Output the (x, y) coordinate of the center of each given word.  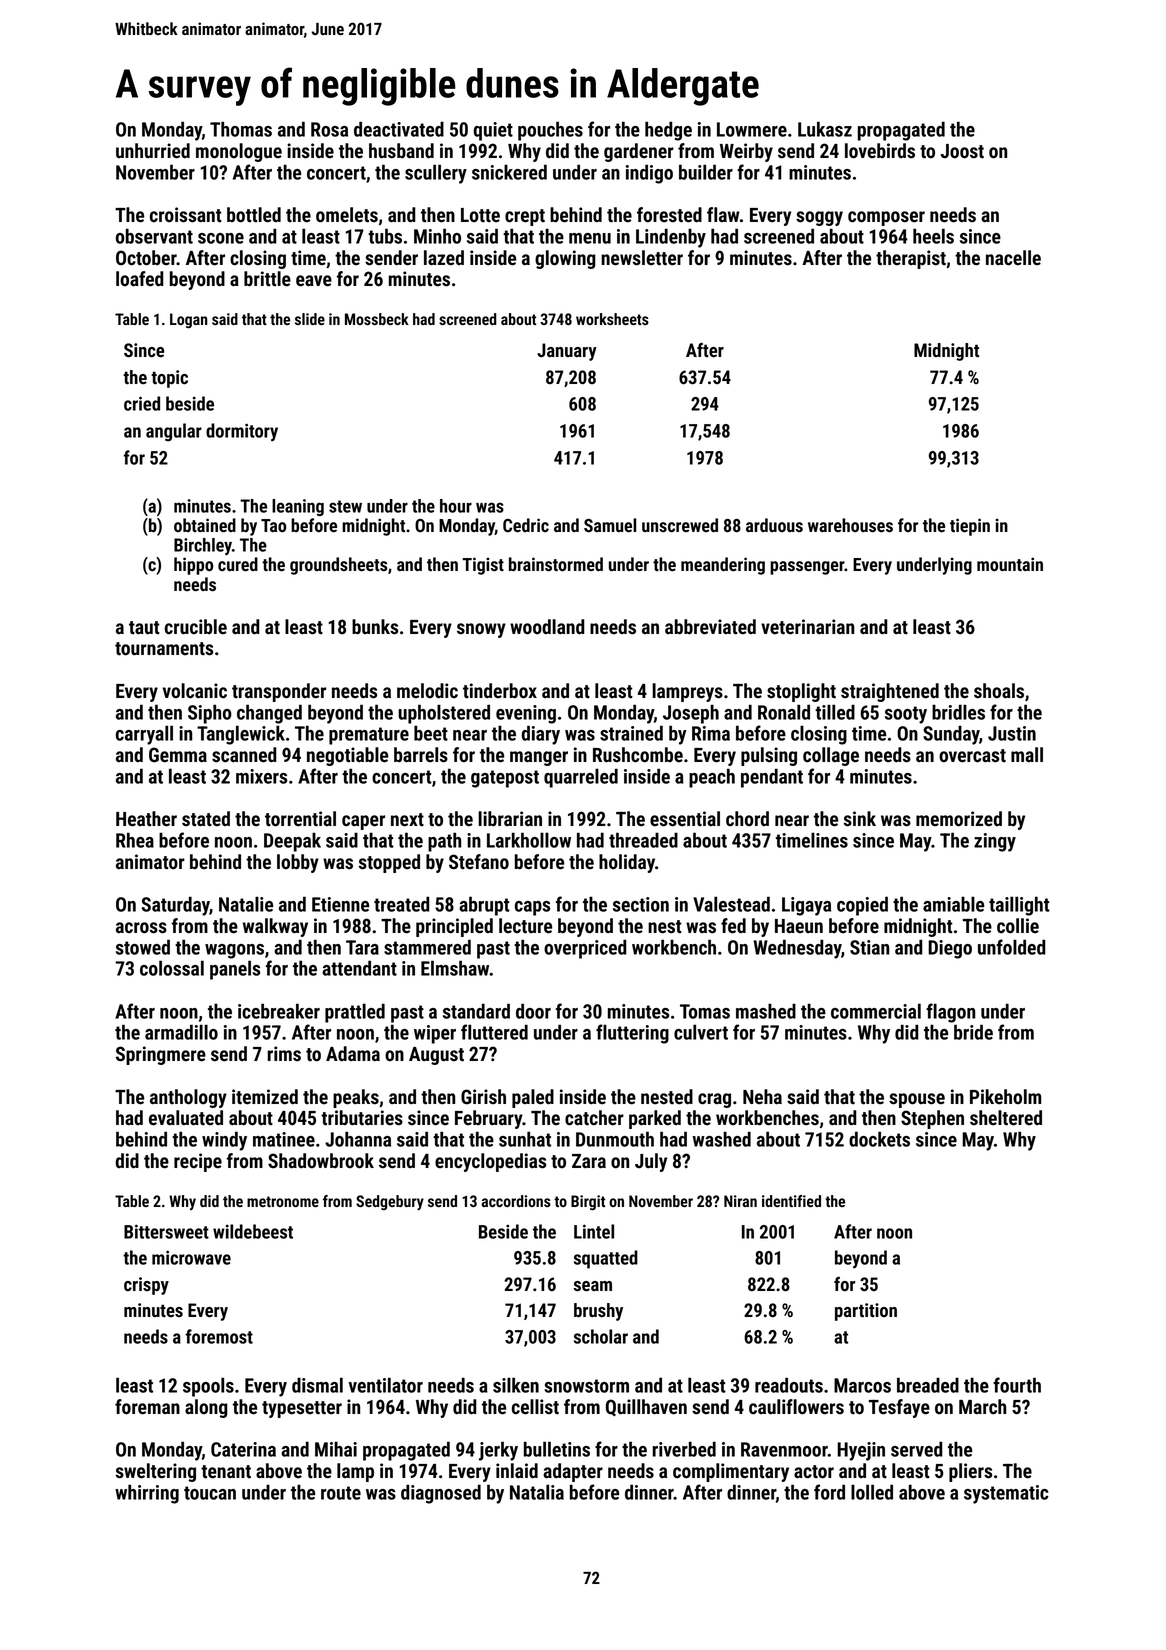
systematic (1006, 1494)
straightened (890, 692)
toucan (210, 1493)
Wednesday (797, 949)
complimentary (731, 1472)
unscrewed (680, 525)
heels (933, 236)
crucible (196, 627)
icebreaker (279, 1011)
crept (525, 217)
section (641, 904)
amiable (953, 904)
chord (747, 819)
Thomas (241, 129)
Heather (146, 819)
